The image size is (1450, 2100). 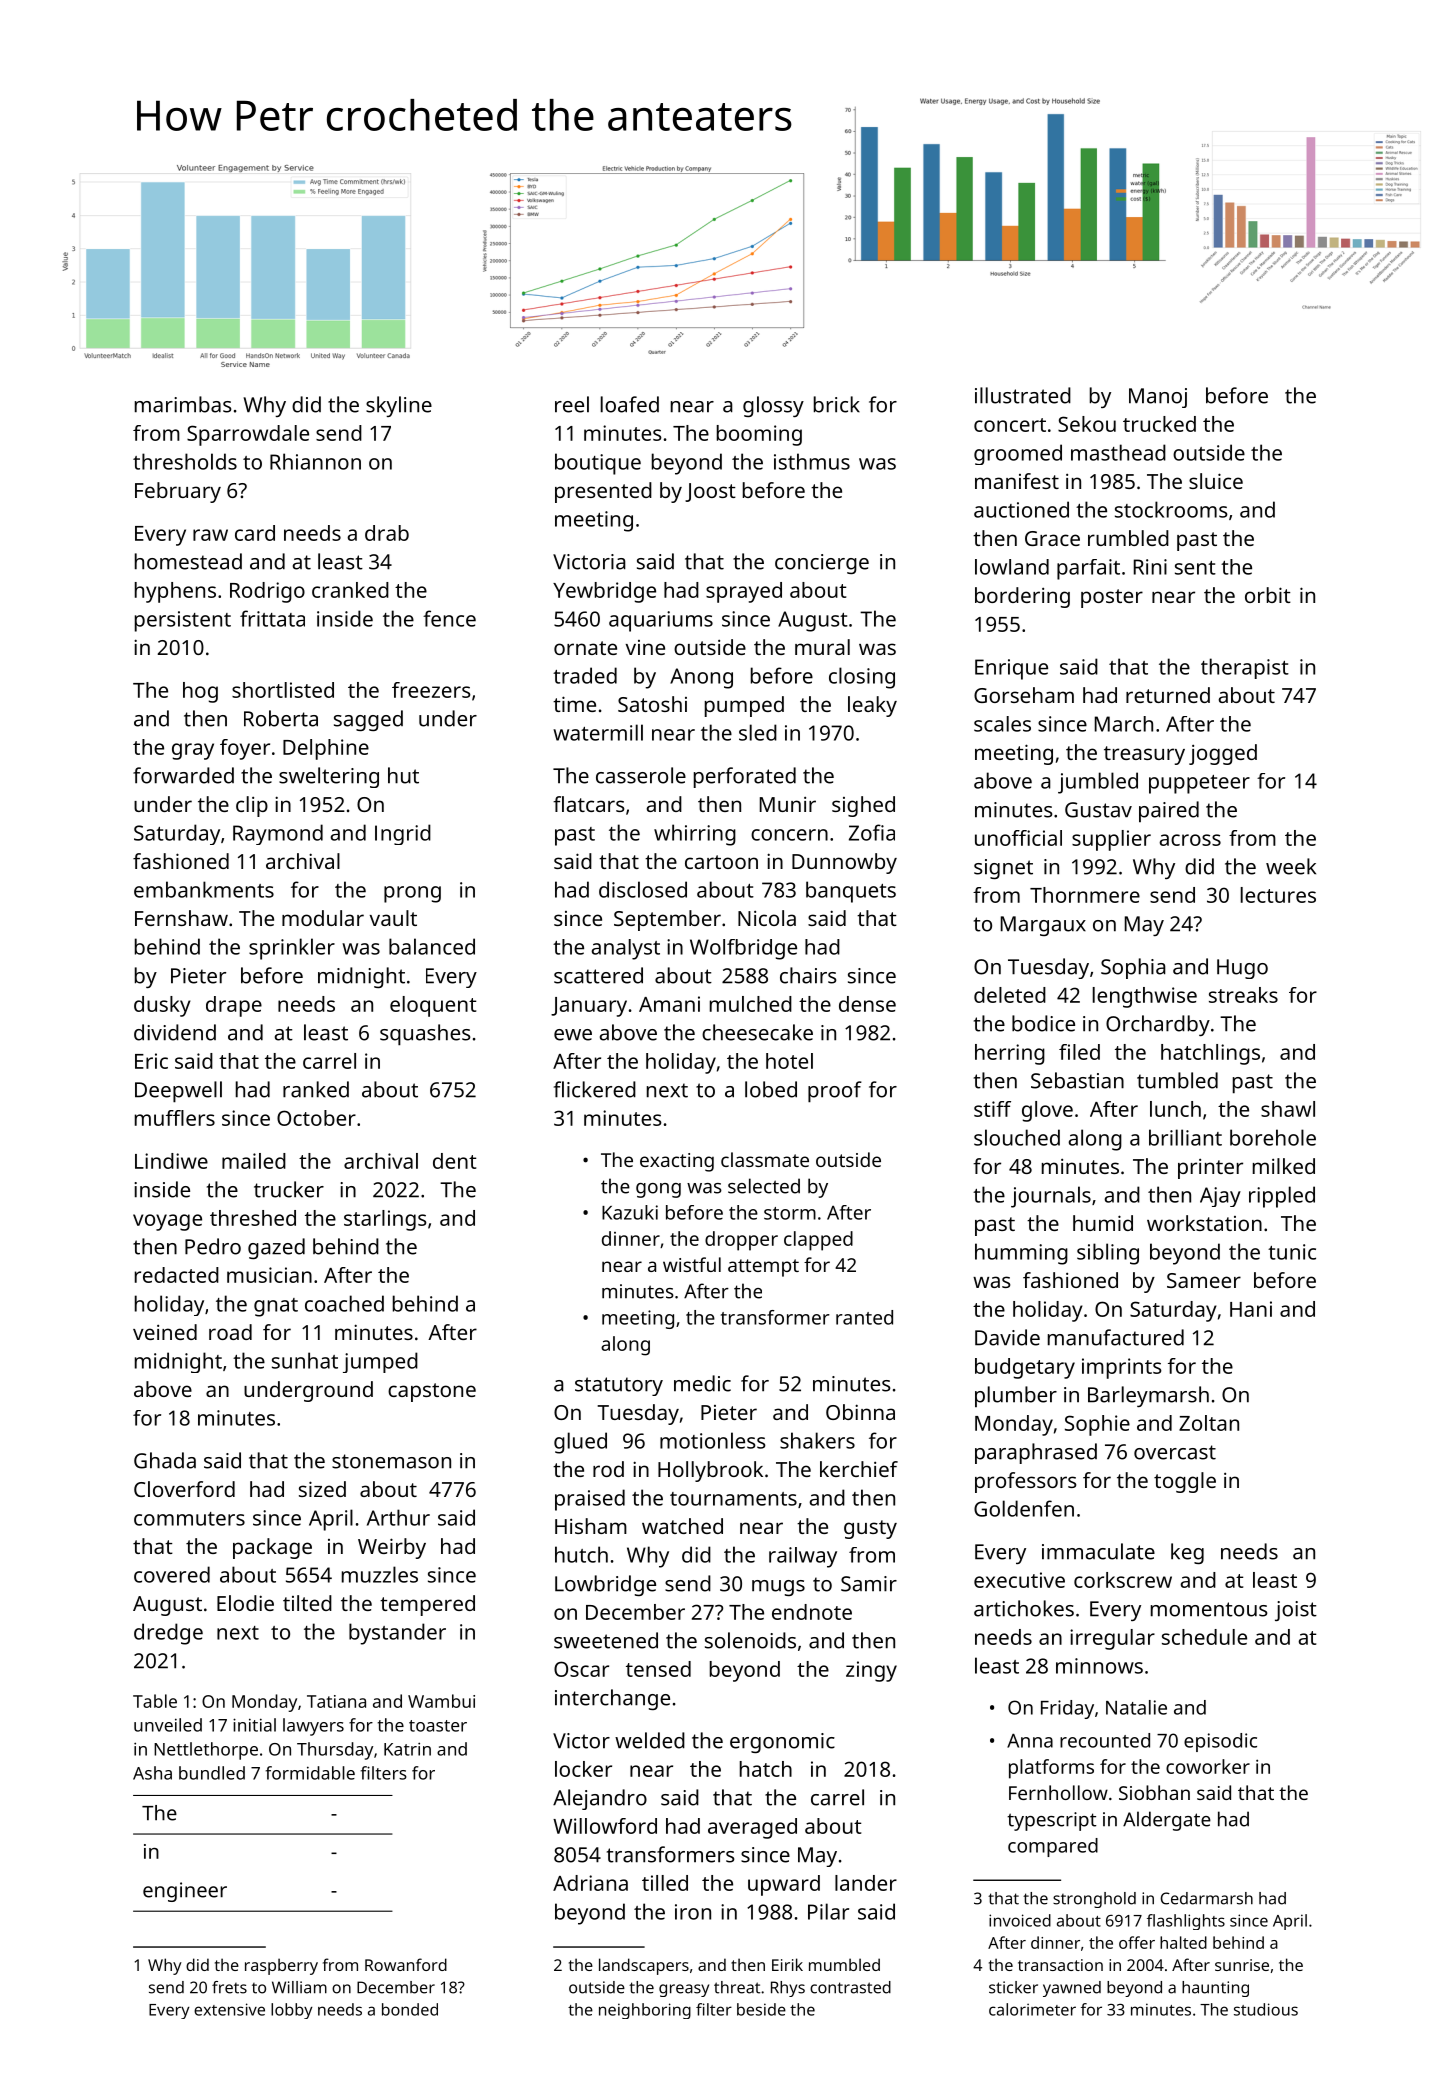 What do you see at coordinates (572, 404) in the page?
I see `reel` at bounding box center [572, 404].
